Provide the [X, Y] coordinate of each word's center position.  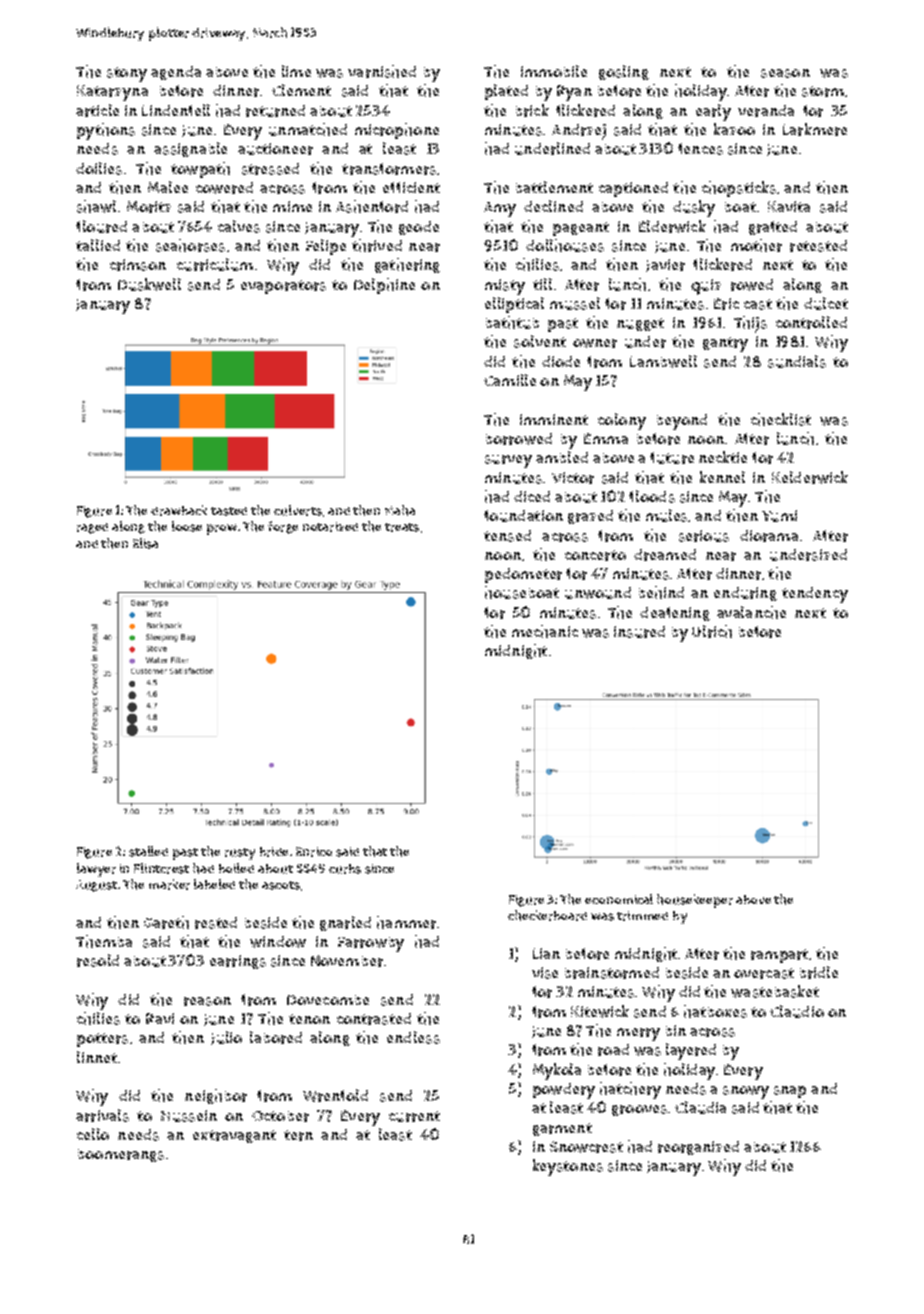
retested [818, 246]
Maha [400, 510]
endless [413, 1037]
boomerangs [121, 1155]
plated [506, 92]
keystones [568, 1167]
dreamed [665, 555]
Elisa [145, 543]
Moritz [149, 207]
